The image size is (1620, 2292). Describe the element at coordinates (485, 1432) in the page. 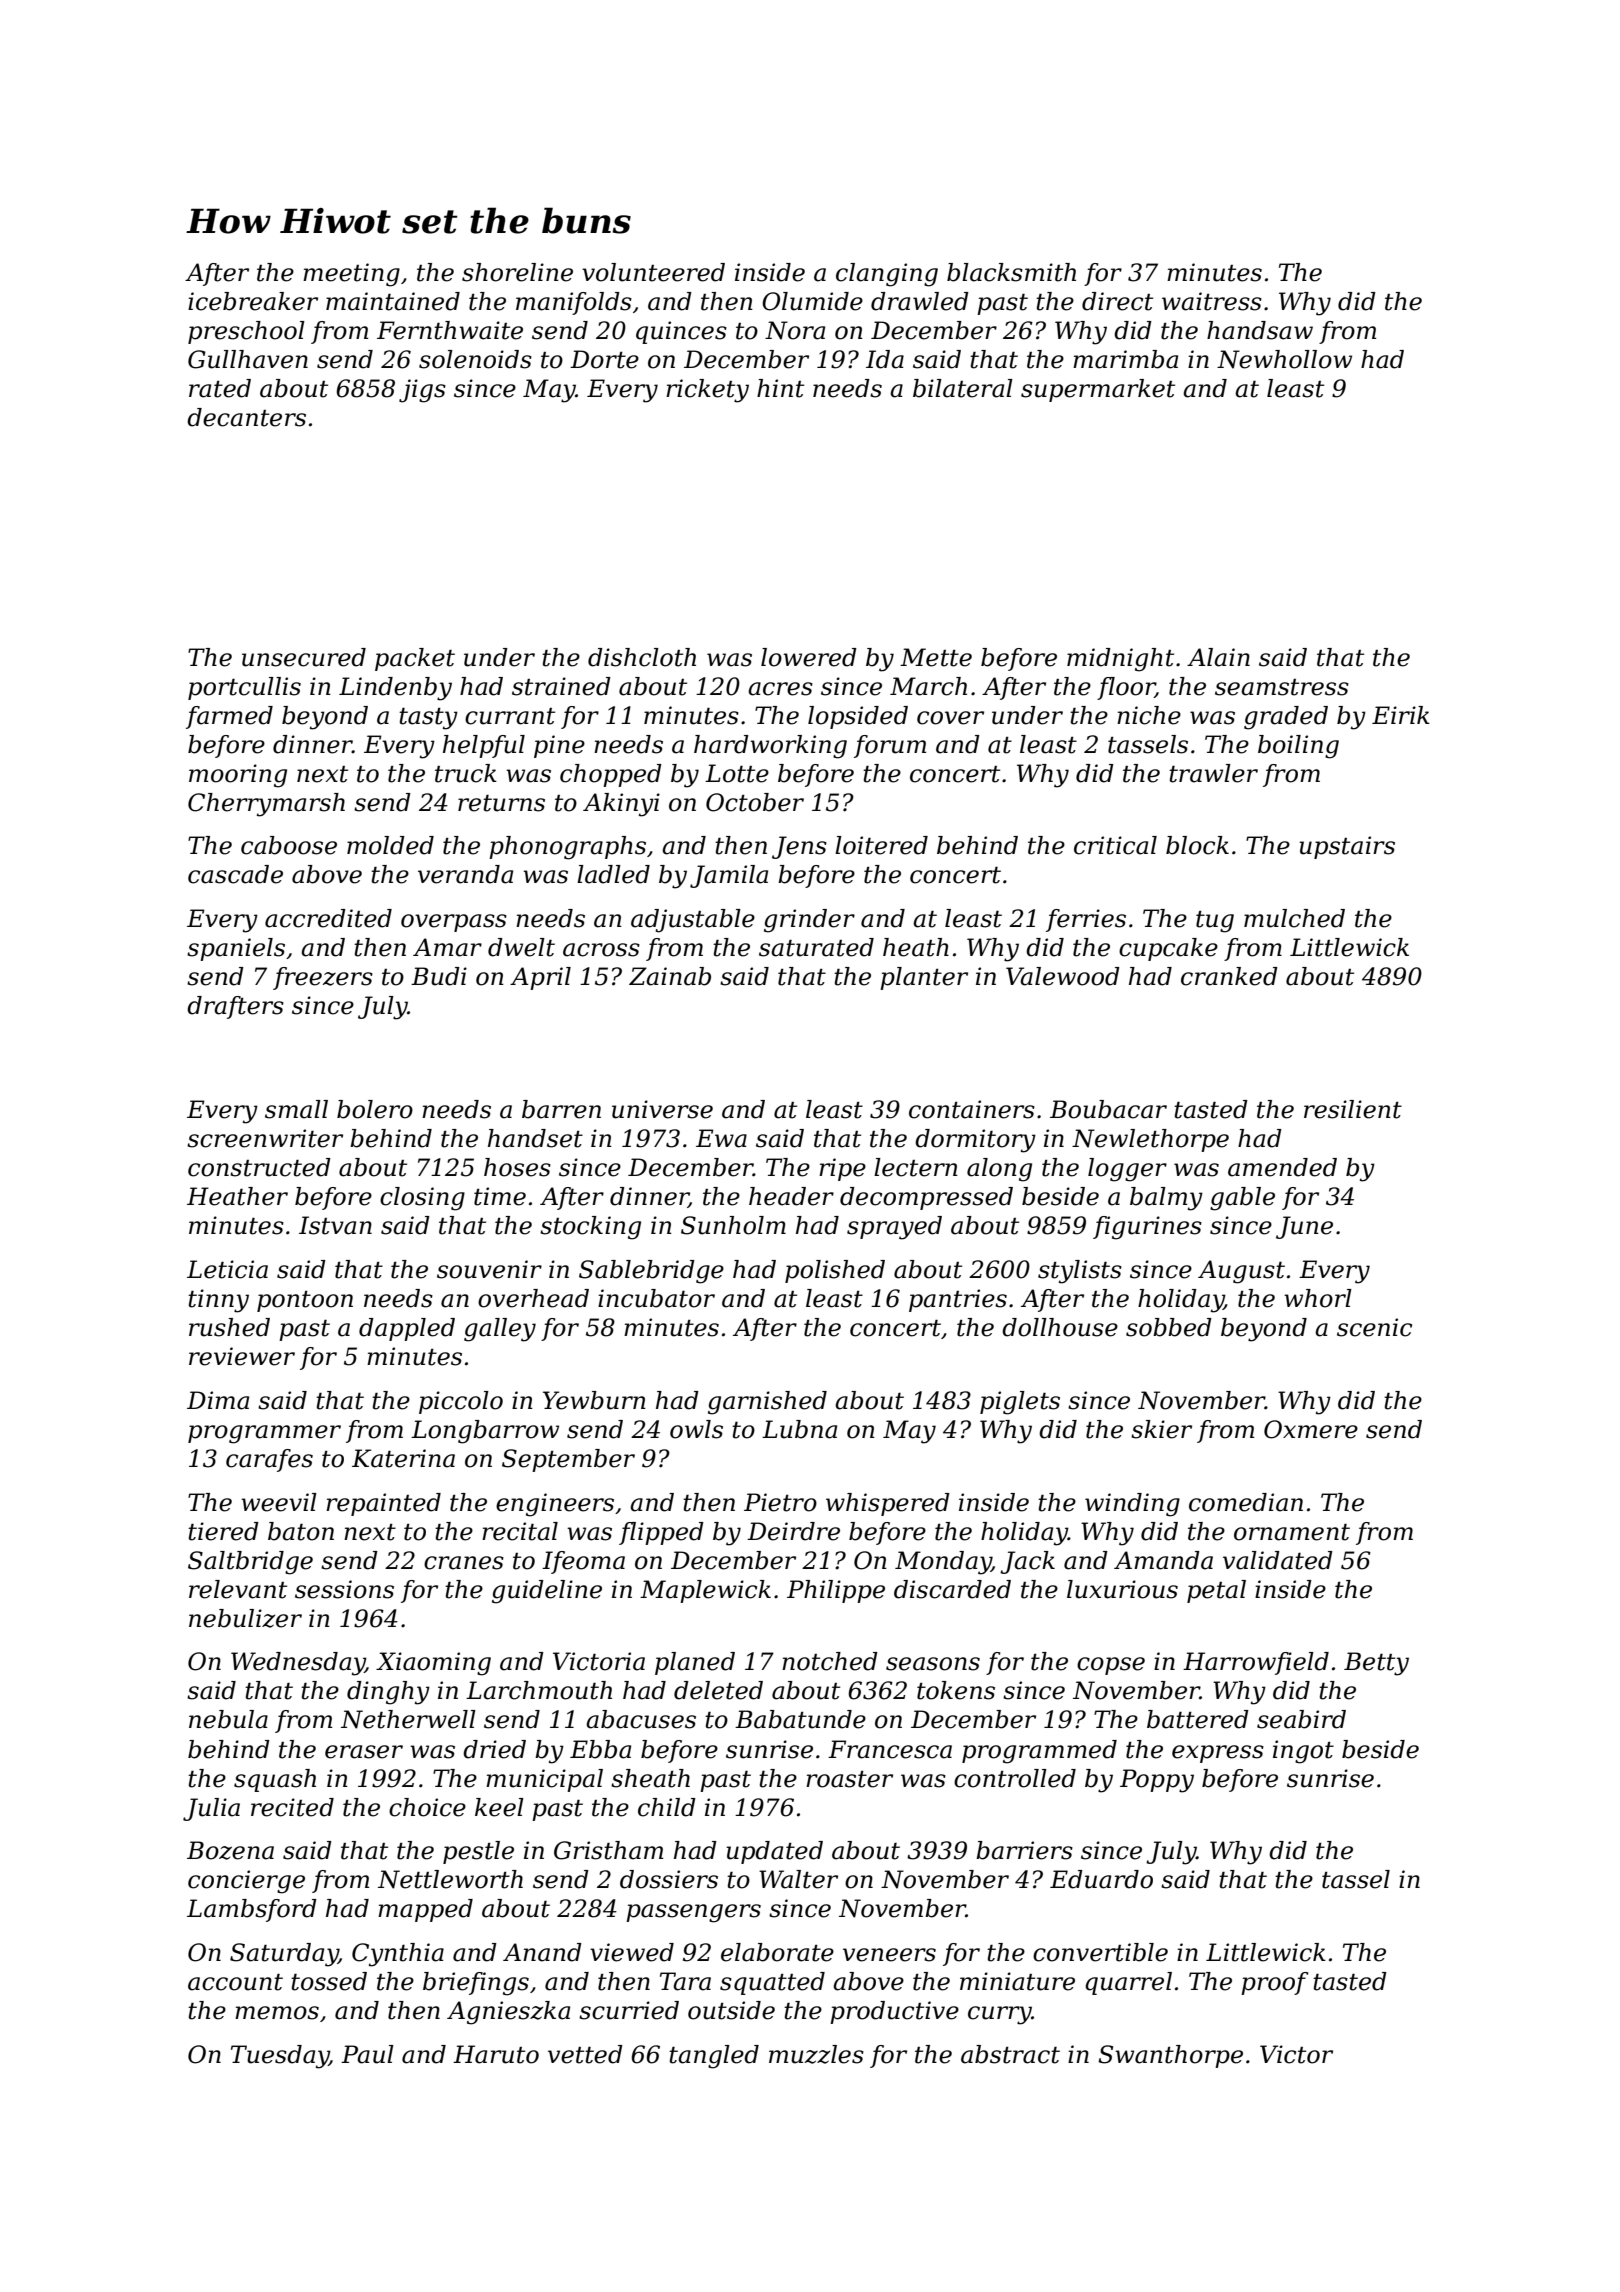

I see `Longbarrow` at that location.
